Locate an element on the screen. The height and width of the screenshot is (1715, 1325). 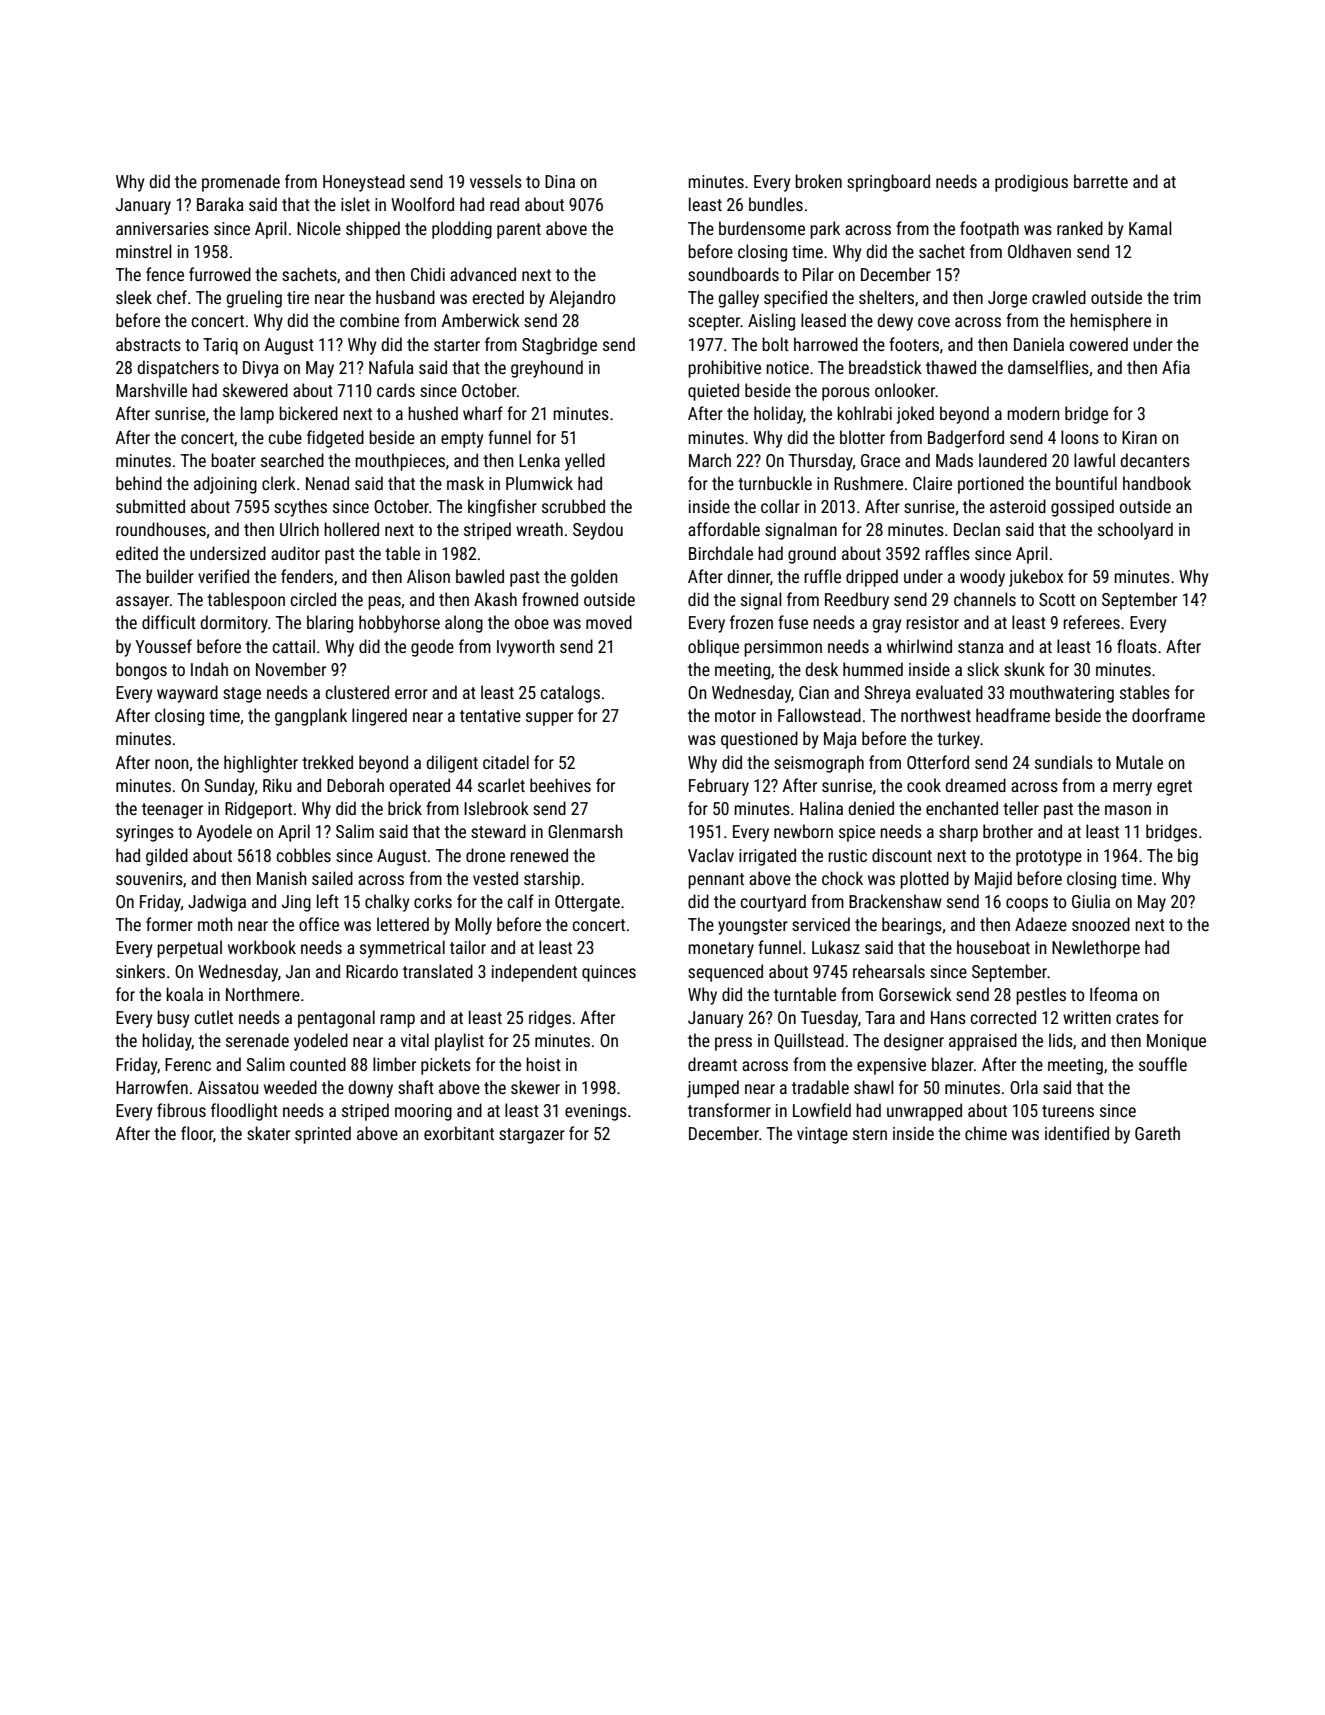
husband is located at coordinates (405, 297).
